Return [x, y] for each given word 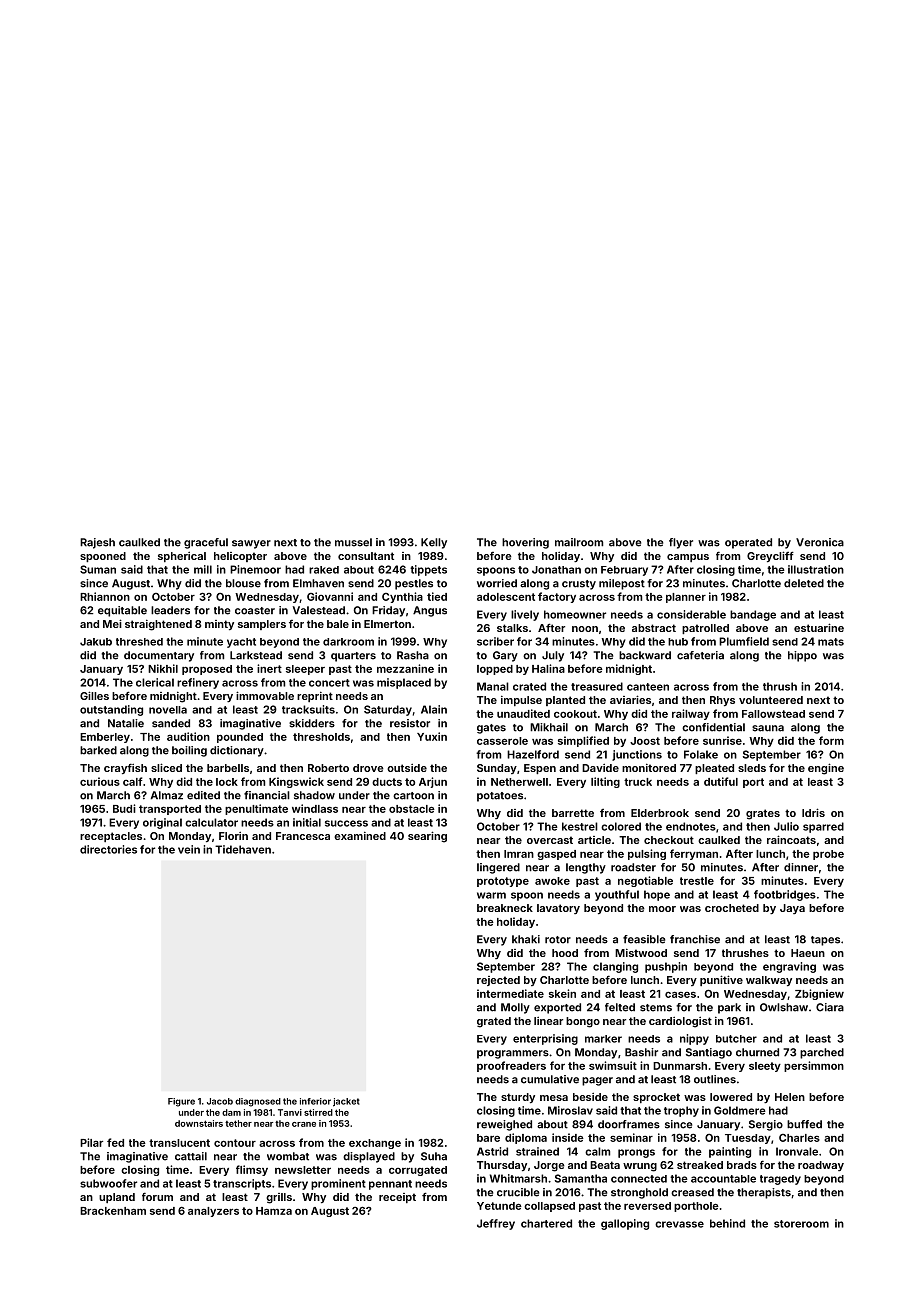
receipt [397, 1198]
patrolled [705, 629]
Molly [515, 1008]
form [831, 740]
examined [360, 835]
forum [157, 1196]
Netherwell [519, 782]
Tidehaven [243, 849]
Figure [181, 1102]
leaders [170, 610]
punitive [721, 980]
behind [727, 1223]
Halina [548, 668]
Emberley [105, 738]
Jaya [792, 909]
